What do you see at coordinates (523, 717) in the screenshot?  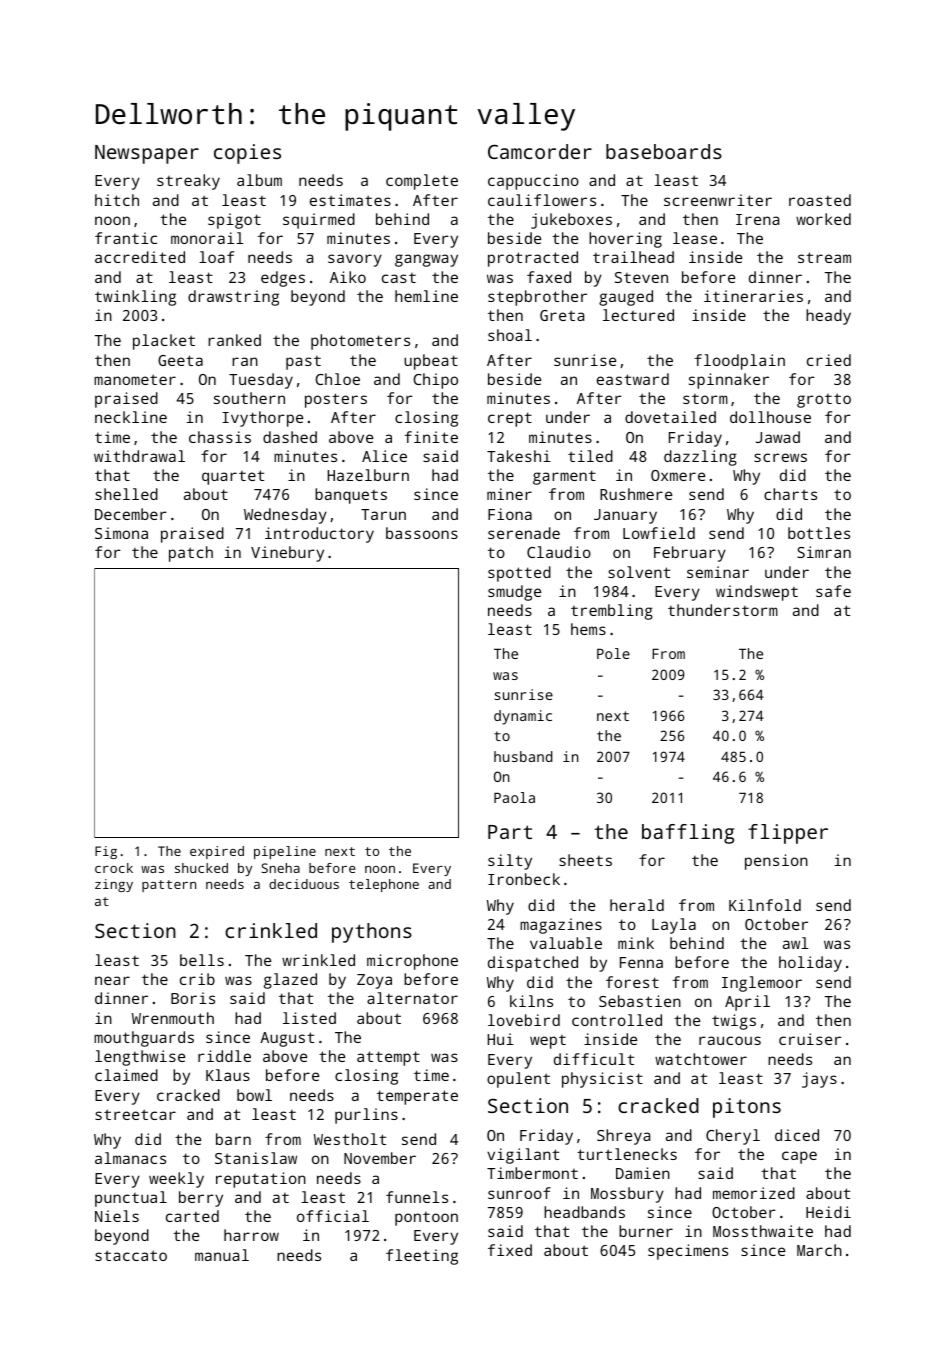 I see `dynamic` at bounding box center [523, 717].
